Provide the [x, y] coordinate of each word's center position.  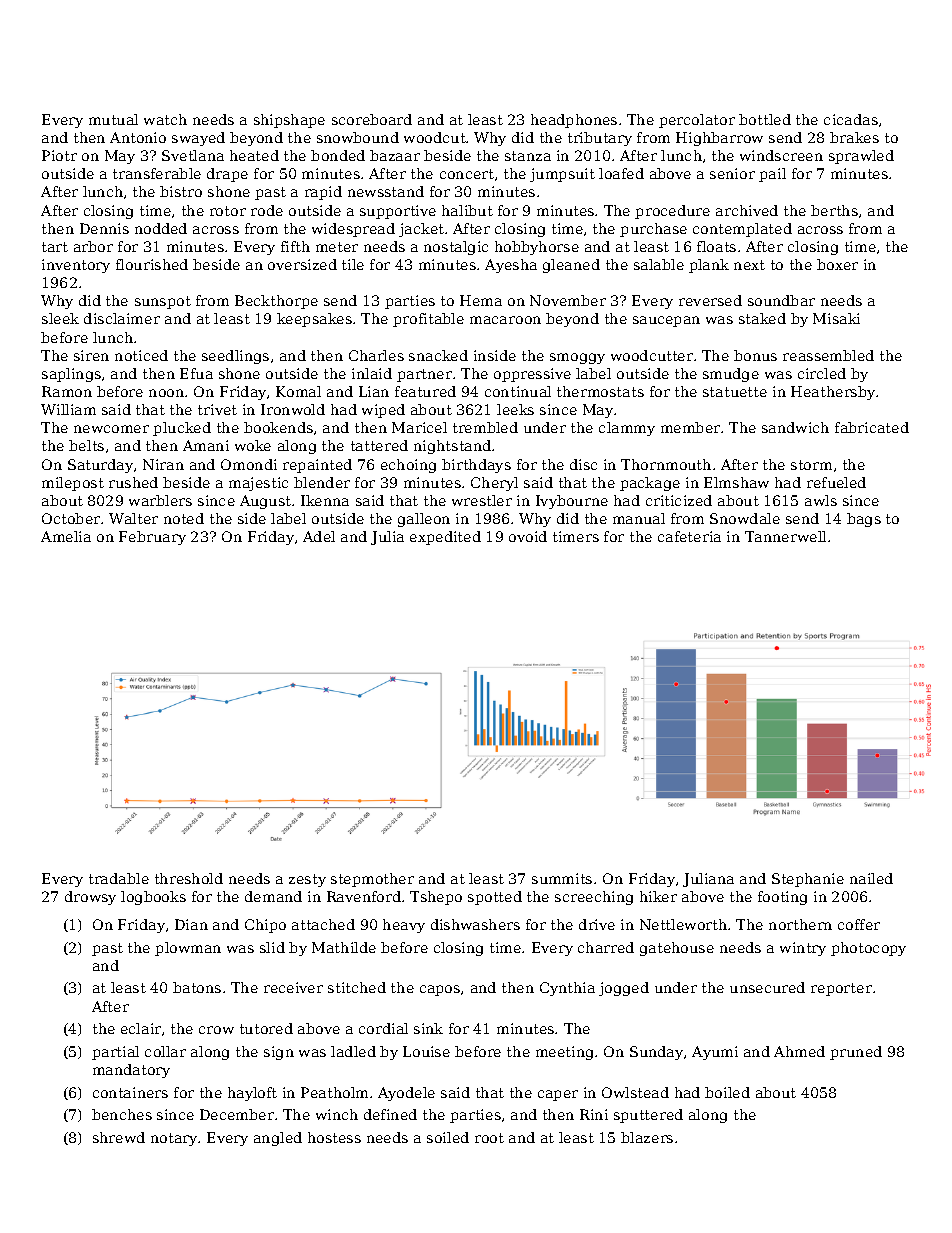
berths [834, 210]
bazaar [395, 155]
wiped [383, 411]
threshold [189, 878]
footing [782, 898]
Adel [319, 536]
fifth [295, 246]
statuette [735, 392]
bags [864, 520]
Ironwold [293, 409]
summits [562, 878]
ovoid [528, 536]
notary [174, 1139]
